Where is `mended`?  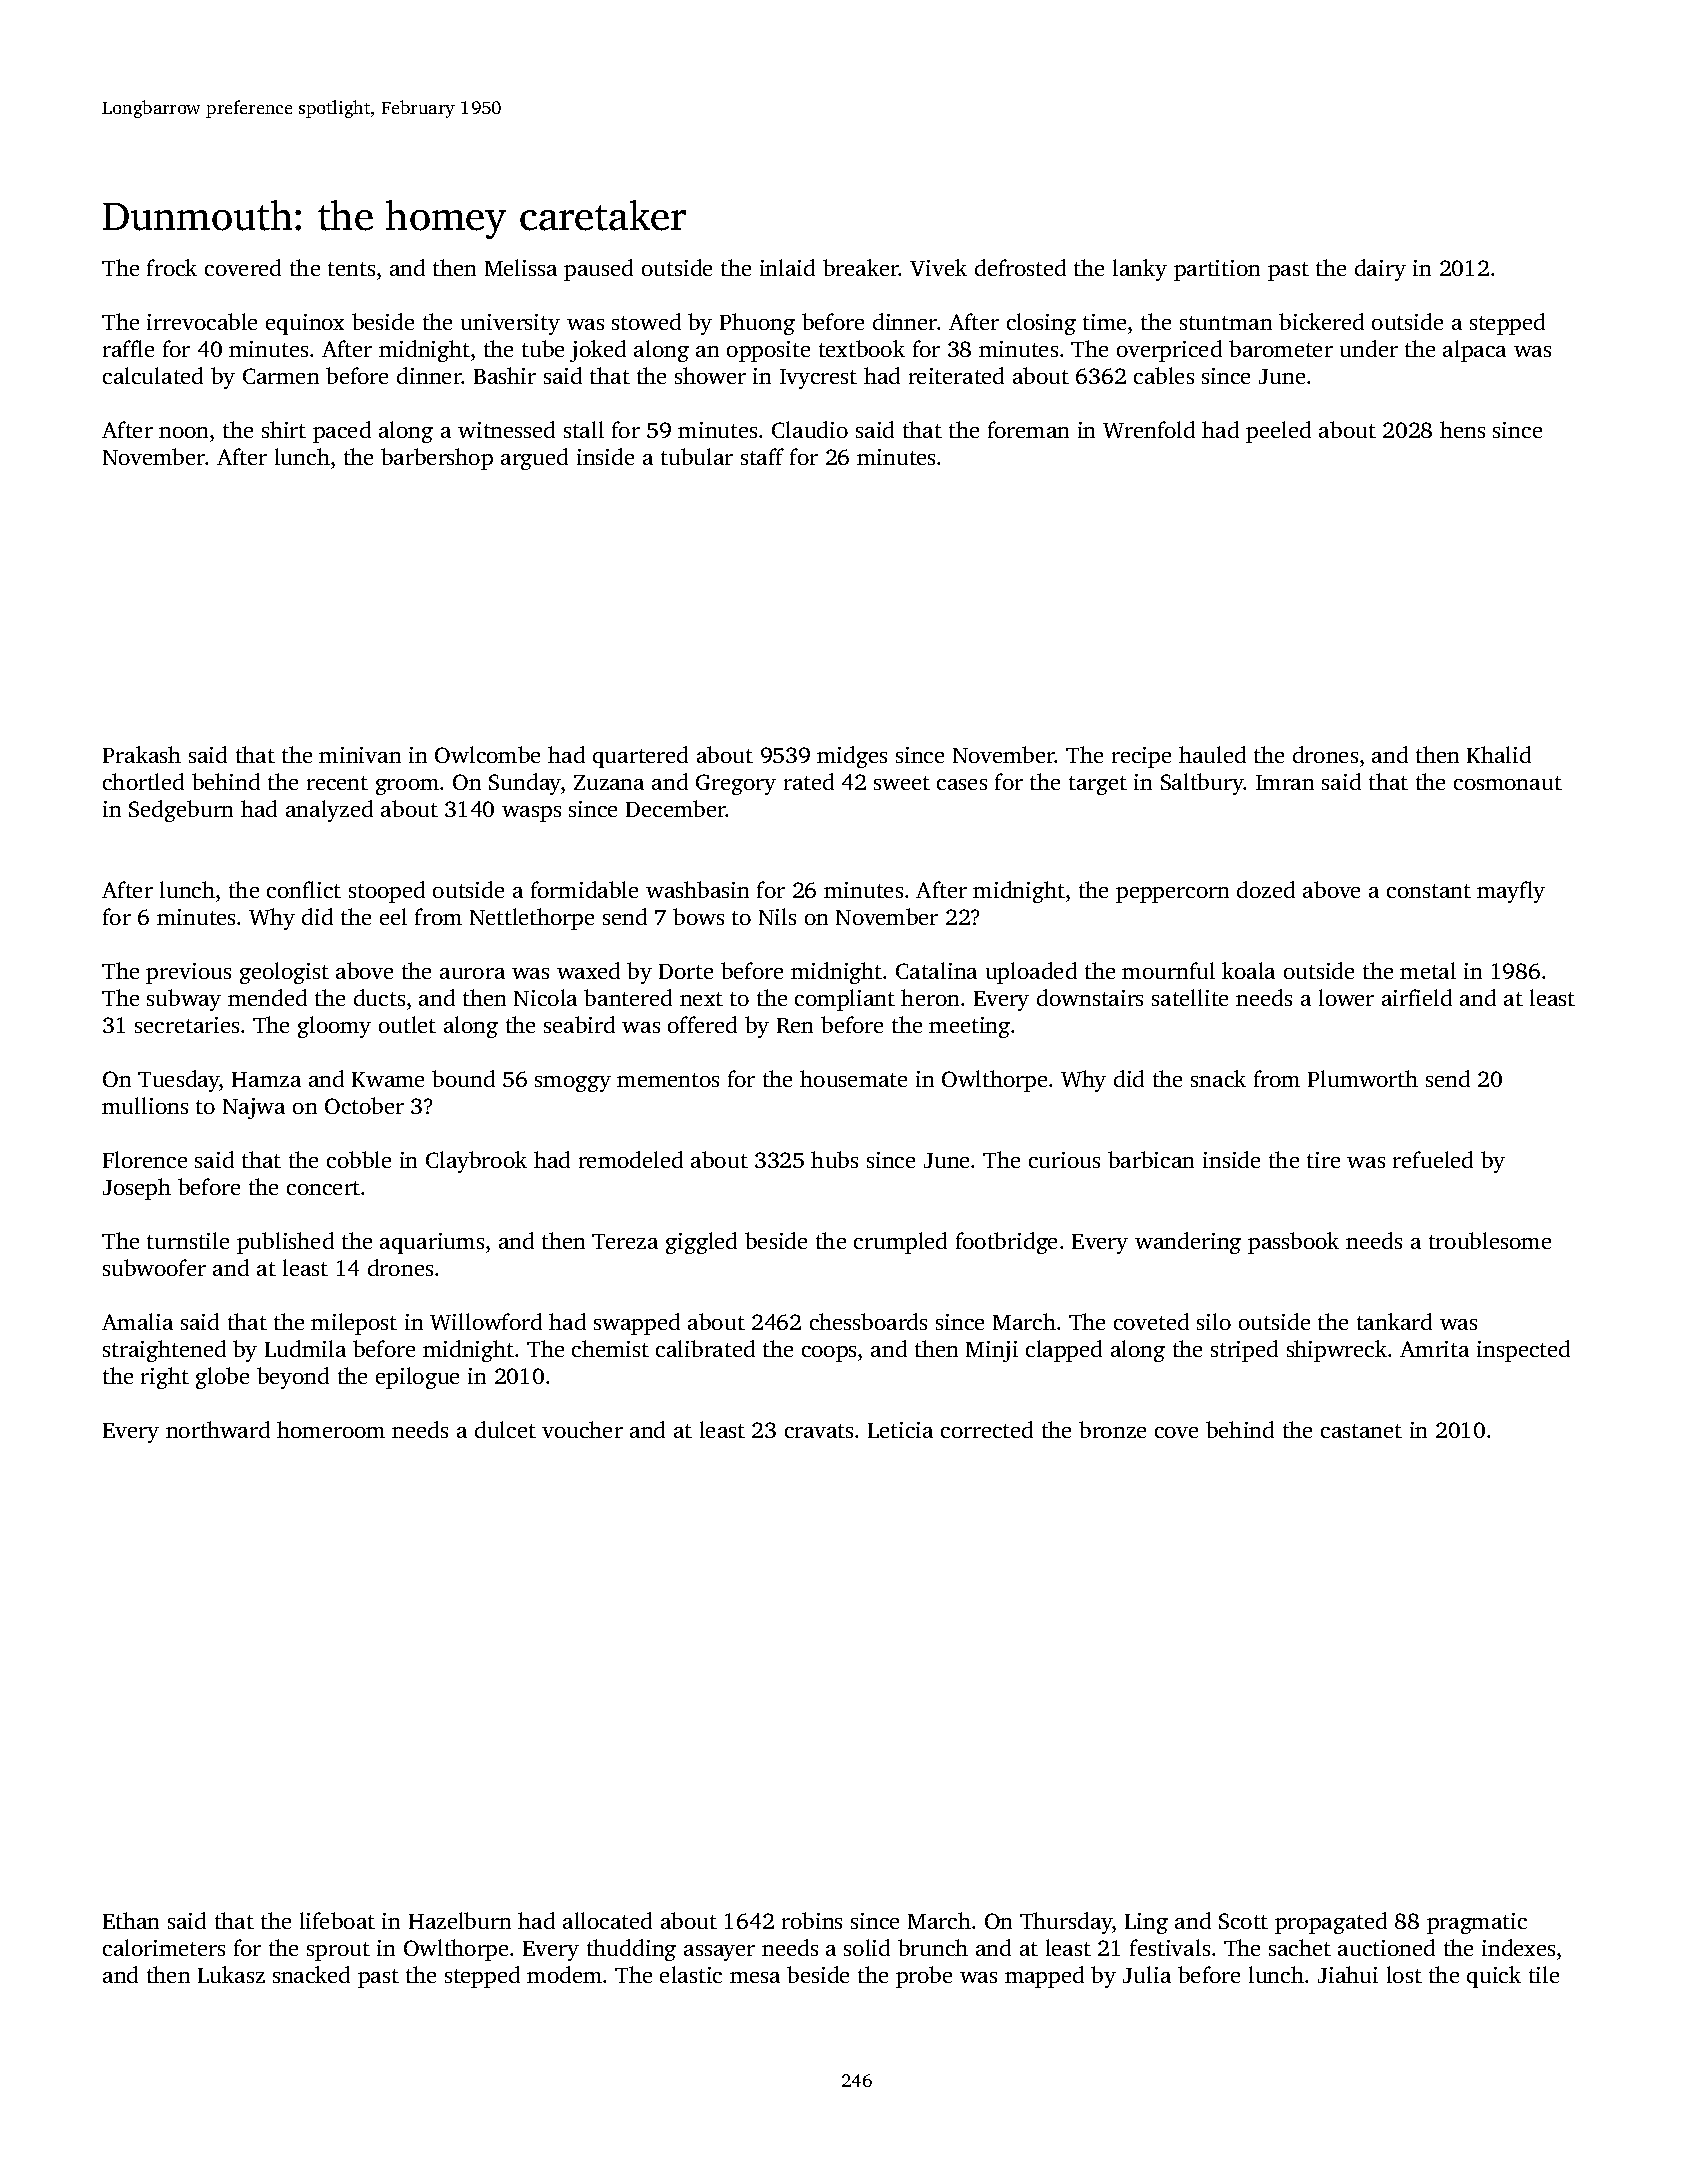
mended is located at coordinates (267, 997).
